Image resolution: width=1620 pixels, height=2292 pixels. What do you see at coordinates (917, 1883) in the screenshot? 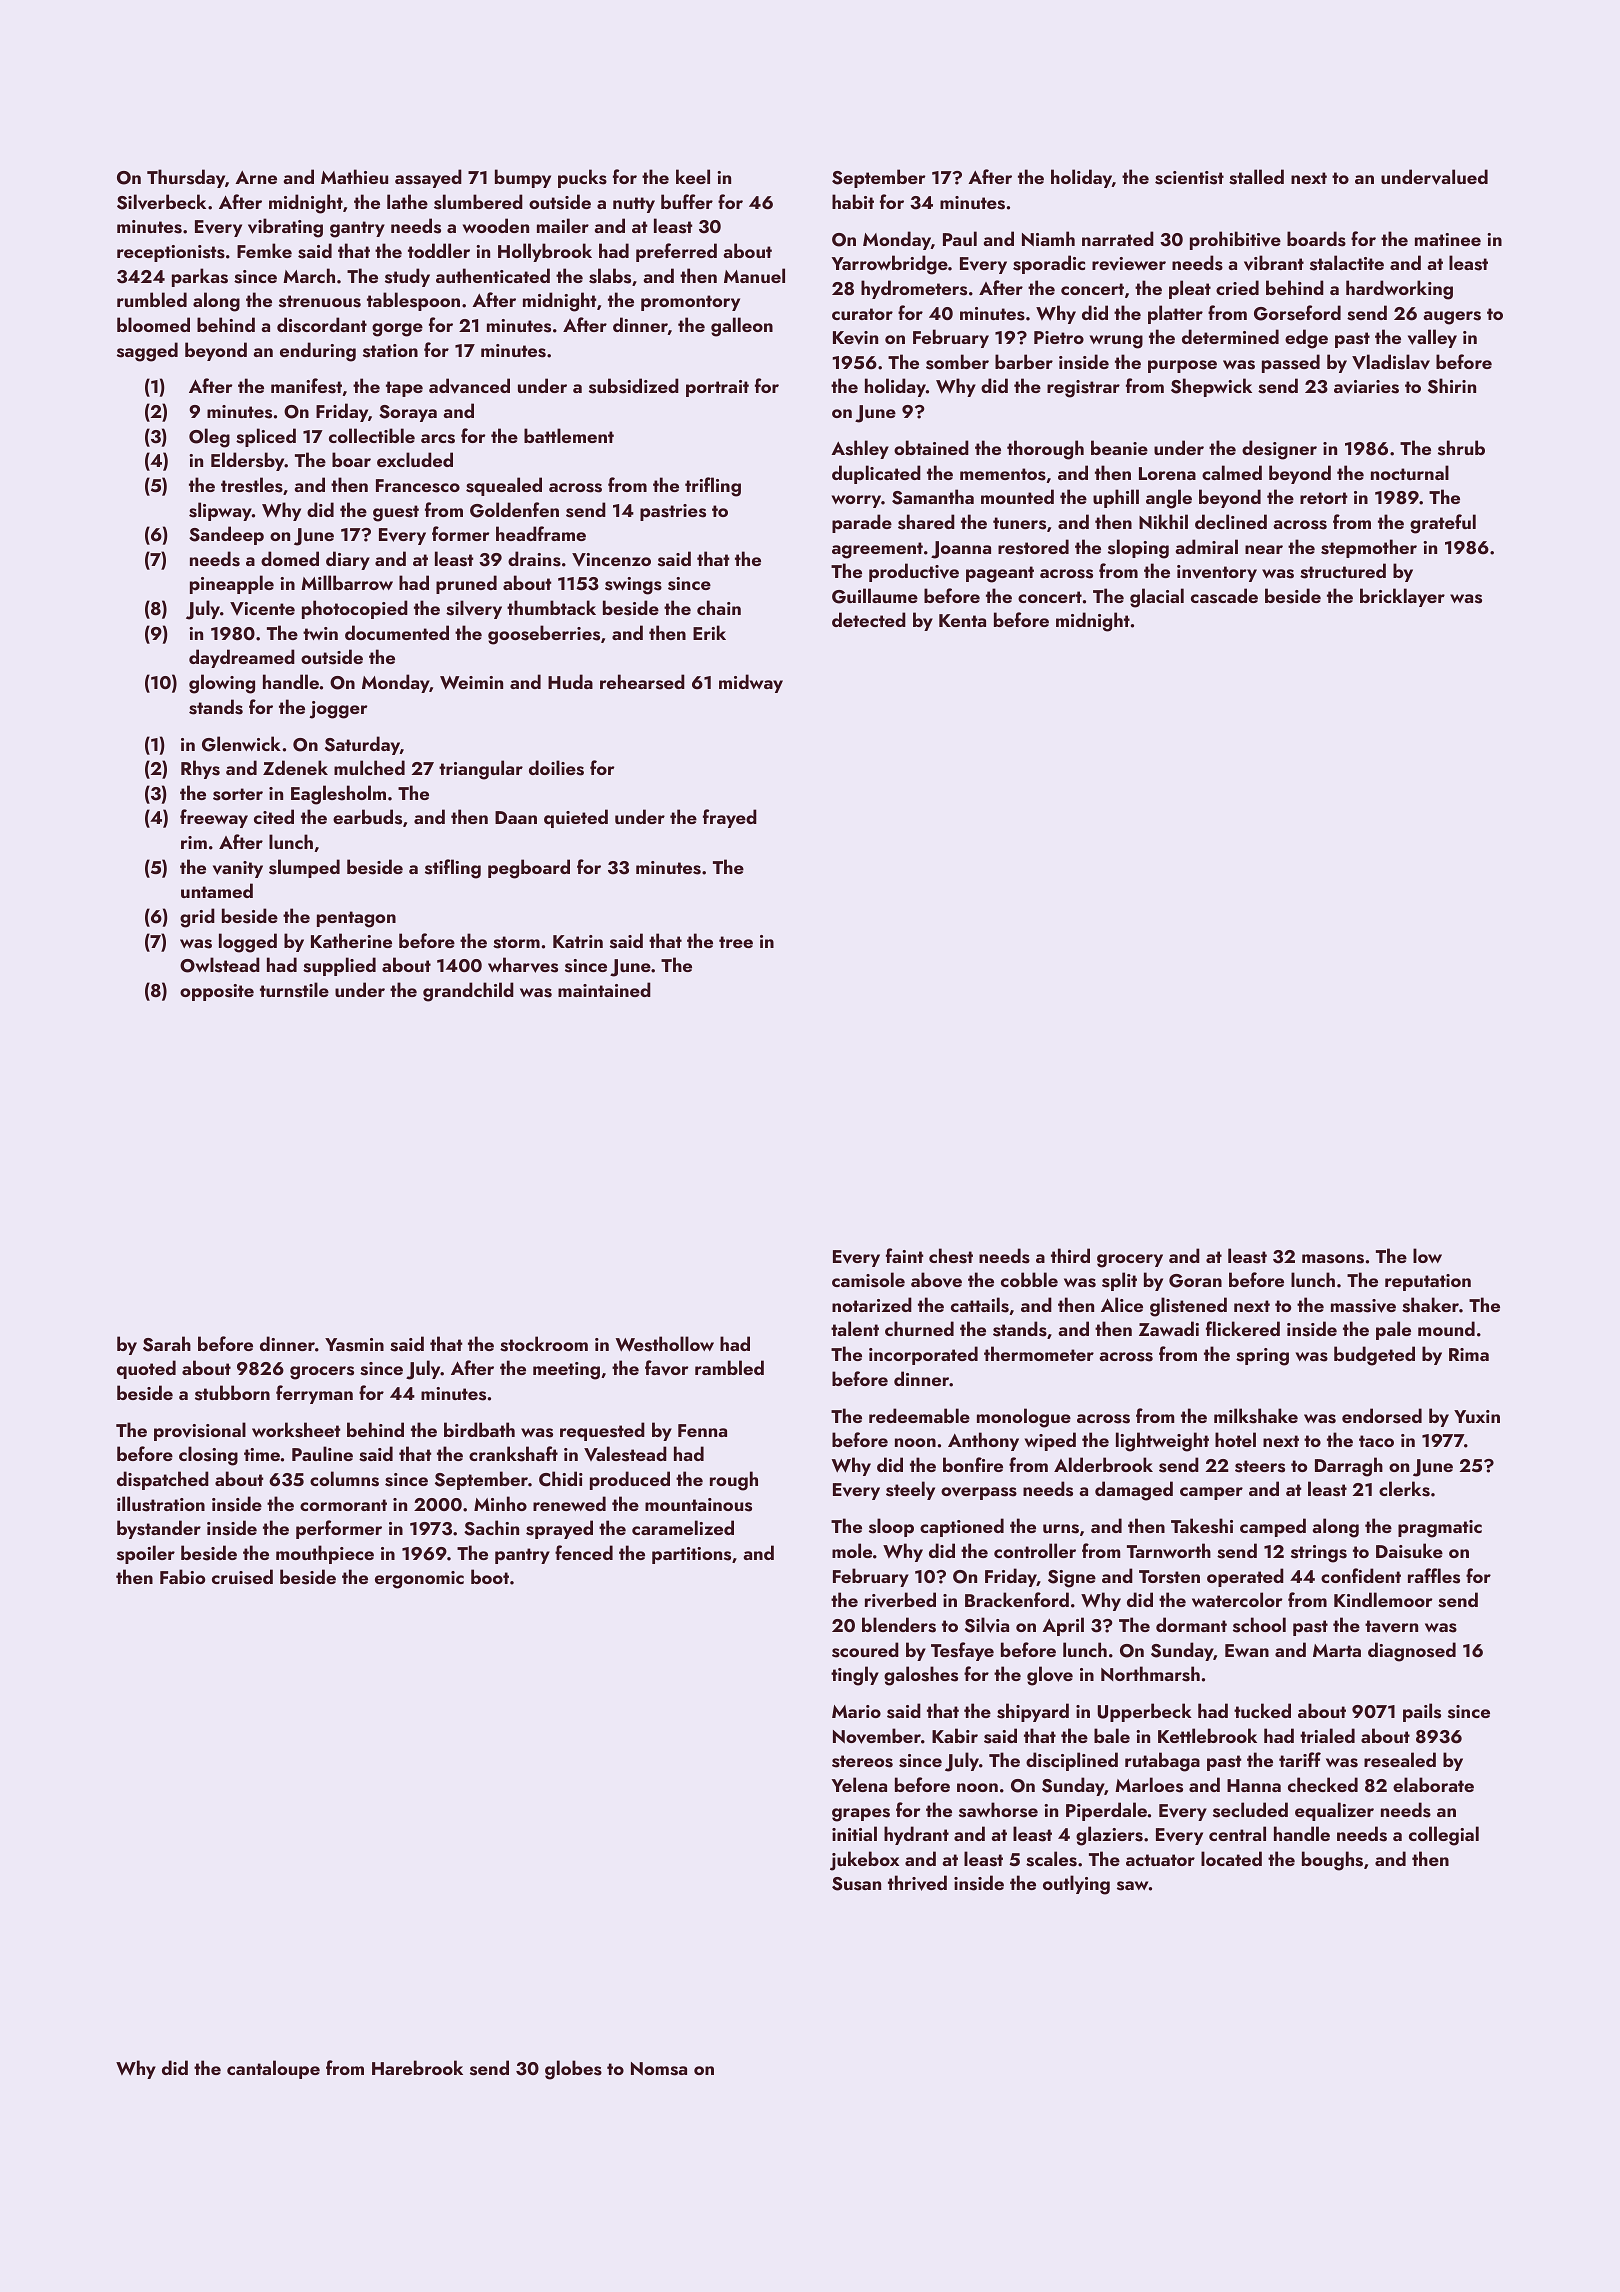
I see `thrived` at bounding box center [917, 1883].
